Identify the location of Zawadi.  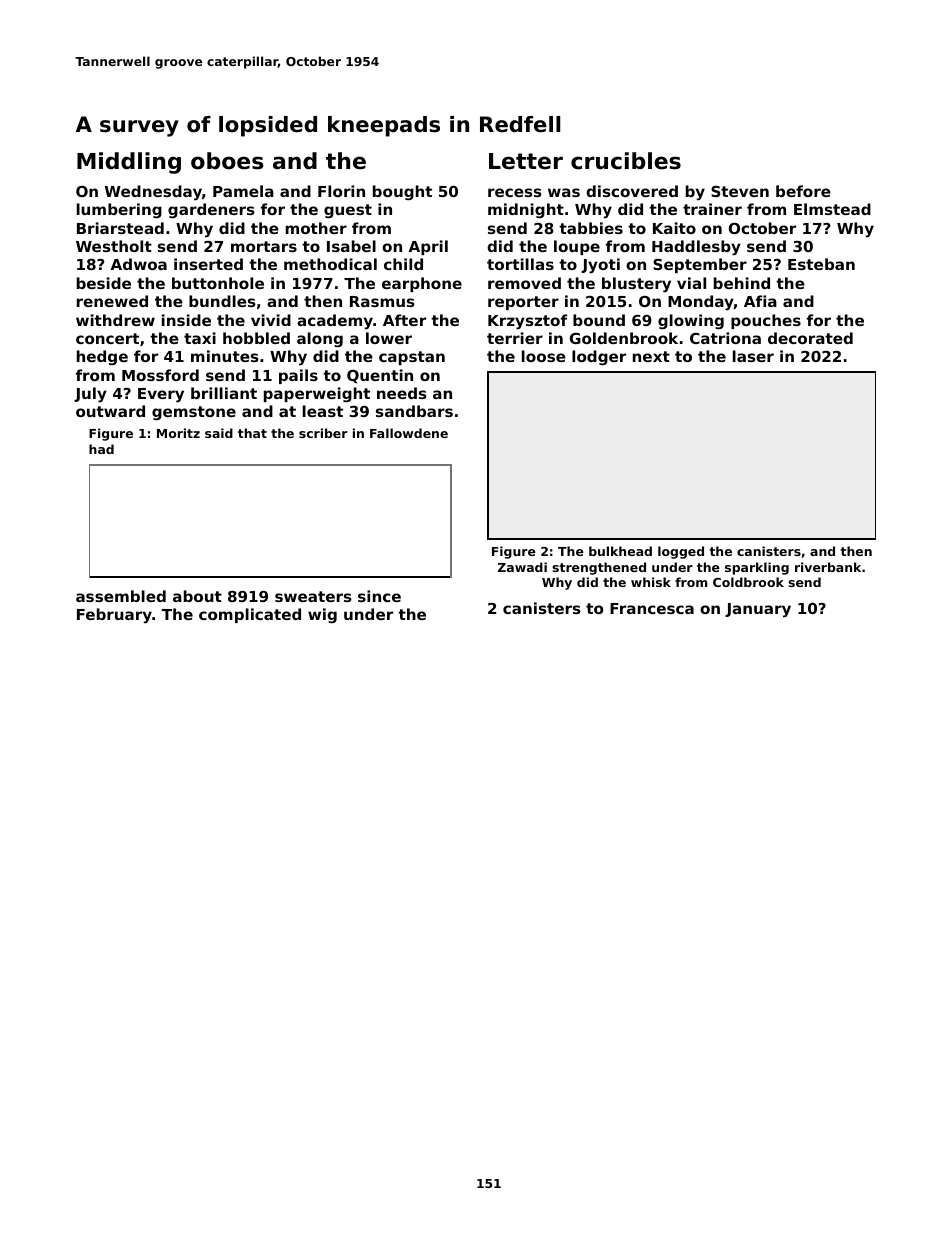
(522, 567).
